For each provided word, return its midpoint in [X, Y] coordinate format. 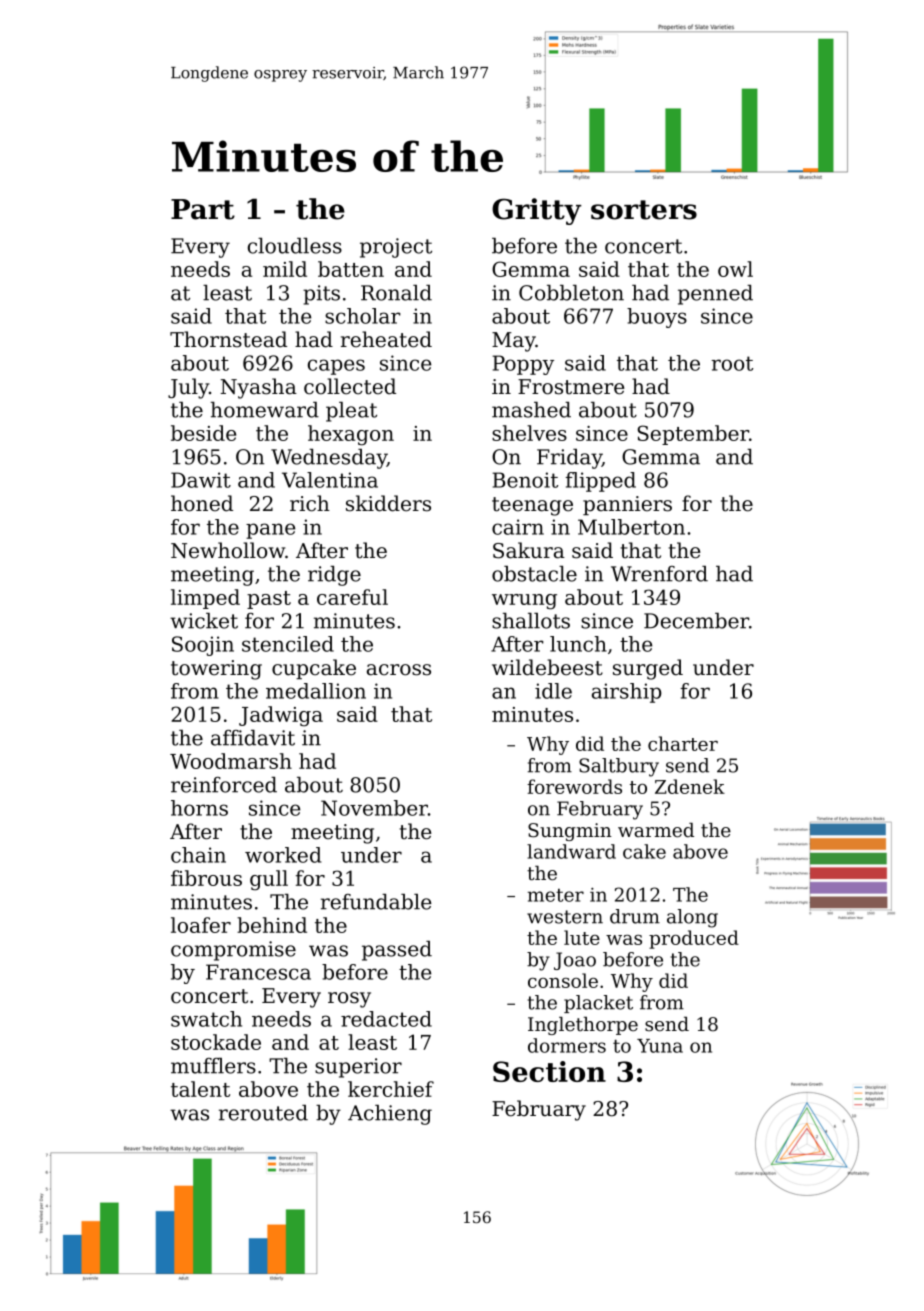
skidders [388, 503]
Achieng [390, 1115]
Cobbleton [571, 293]
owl [735, 269]
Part [203, 209]
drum [635, 916]
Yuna [660, 1046]
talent [200, 1089]
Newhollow [228, 550]
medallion [316, 691]
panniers [627, 505]
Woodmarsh [231, 761]
